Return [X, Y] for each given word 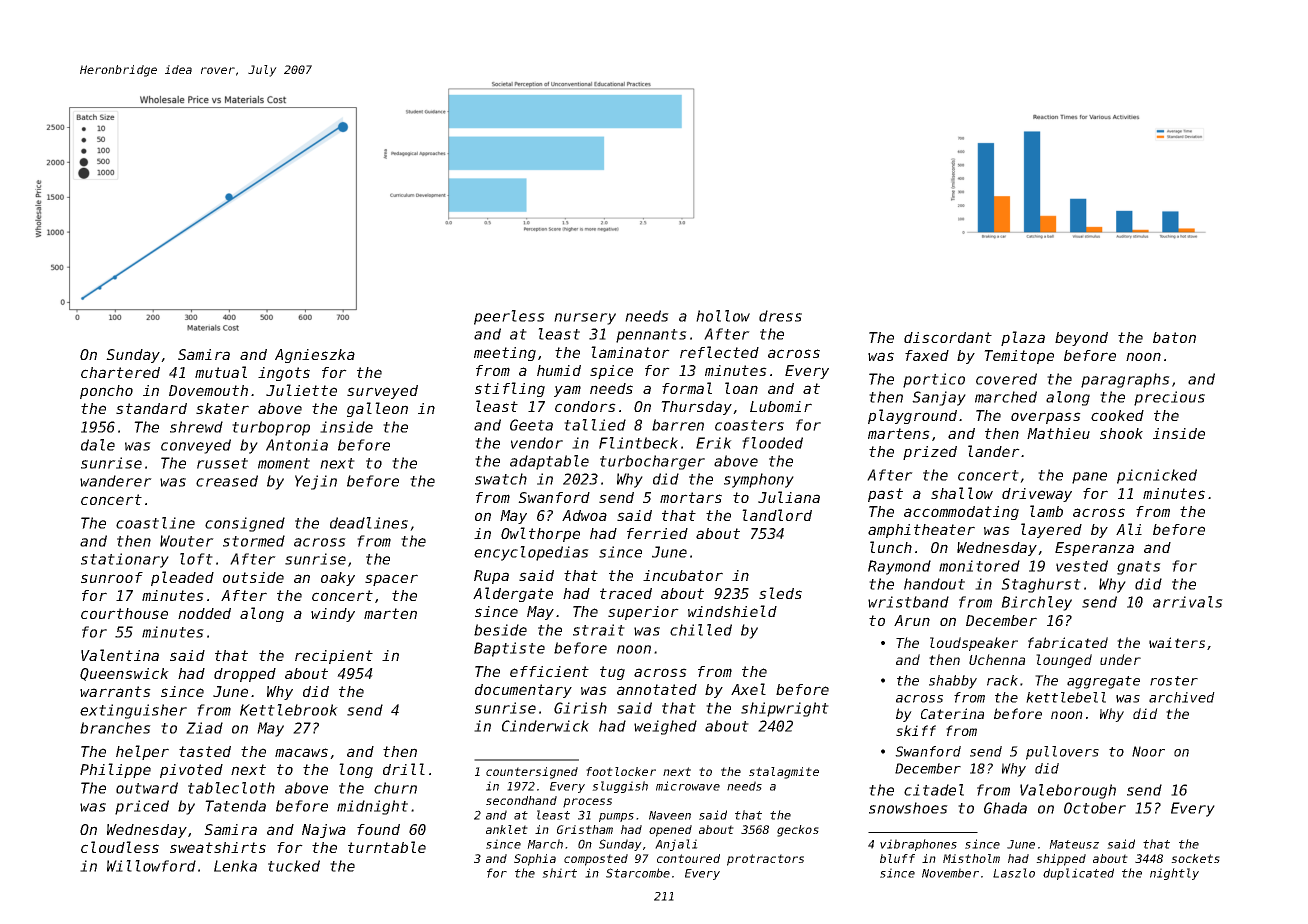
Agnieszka [315, 356]
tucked [294, 866]
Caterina [952, 713]
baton [1174, 337]
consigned [245, 524]
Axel [748, 689]
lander [994, 451]
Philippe [115, 770]
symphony [759, 480]
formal [687, 388]
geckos [798, 831]
